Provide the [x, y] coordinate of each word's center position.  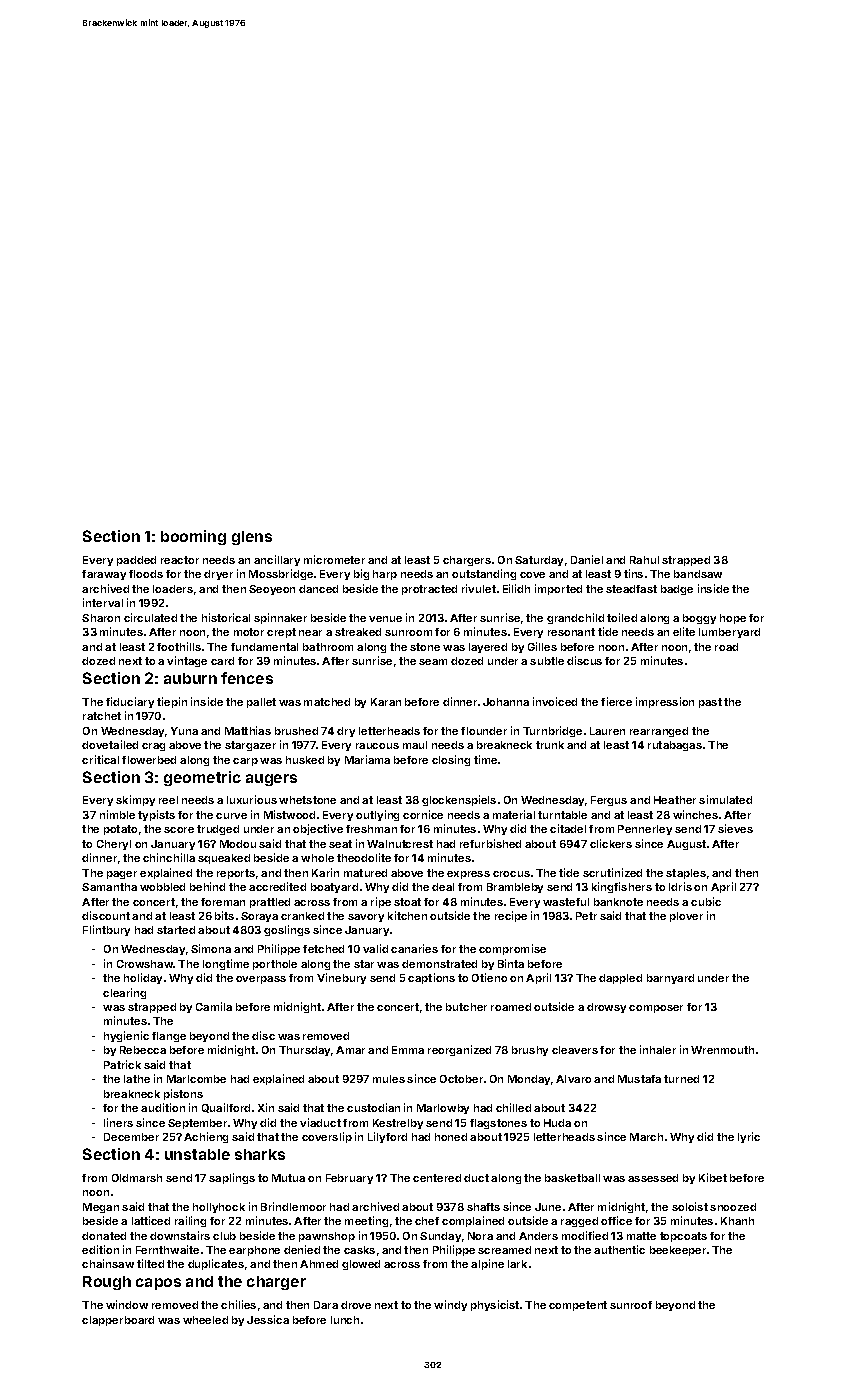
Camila [214, 1006]
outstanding [484, 574]
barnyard [670, 979]
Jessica [268, 1319]
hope [733, 619]
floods [146, 574]
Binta [511, 963]
